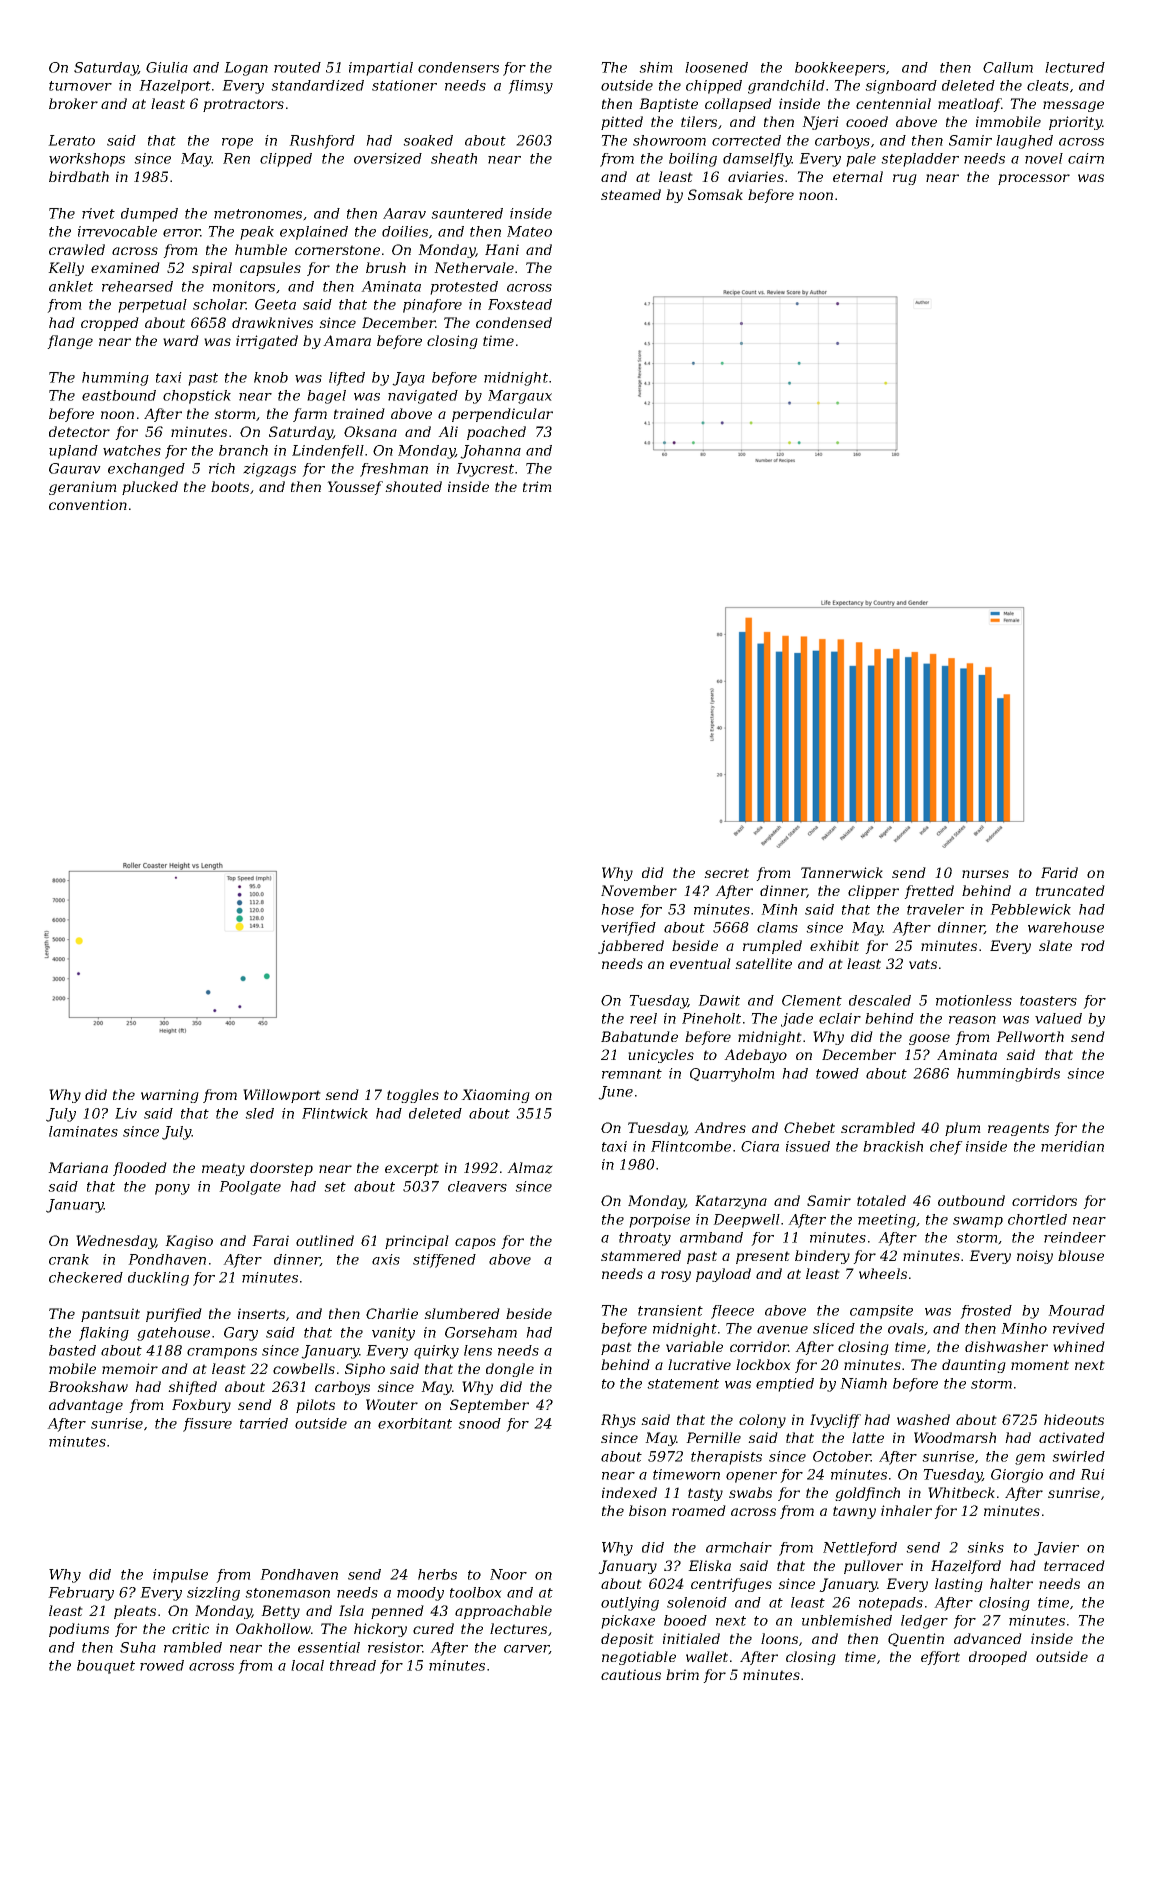 This screenshot has height=1900, width=1154. What do you see at coordinates (458, 67) in the screenshot?
I see `condensers` at bounding box center [458, 67].
